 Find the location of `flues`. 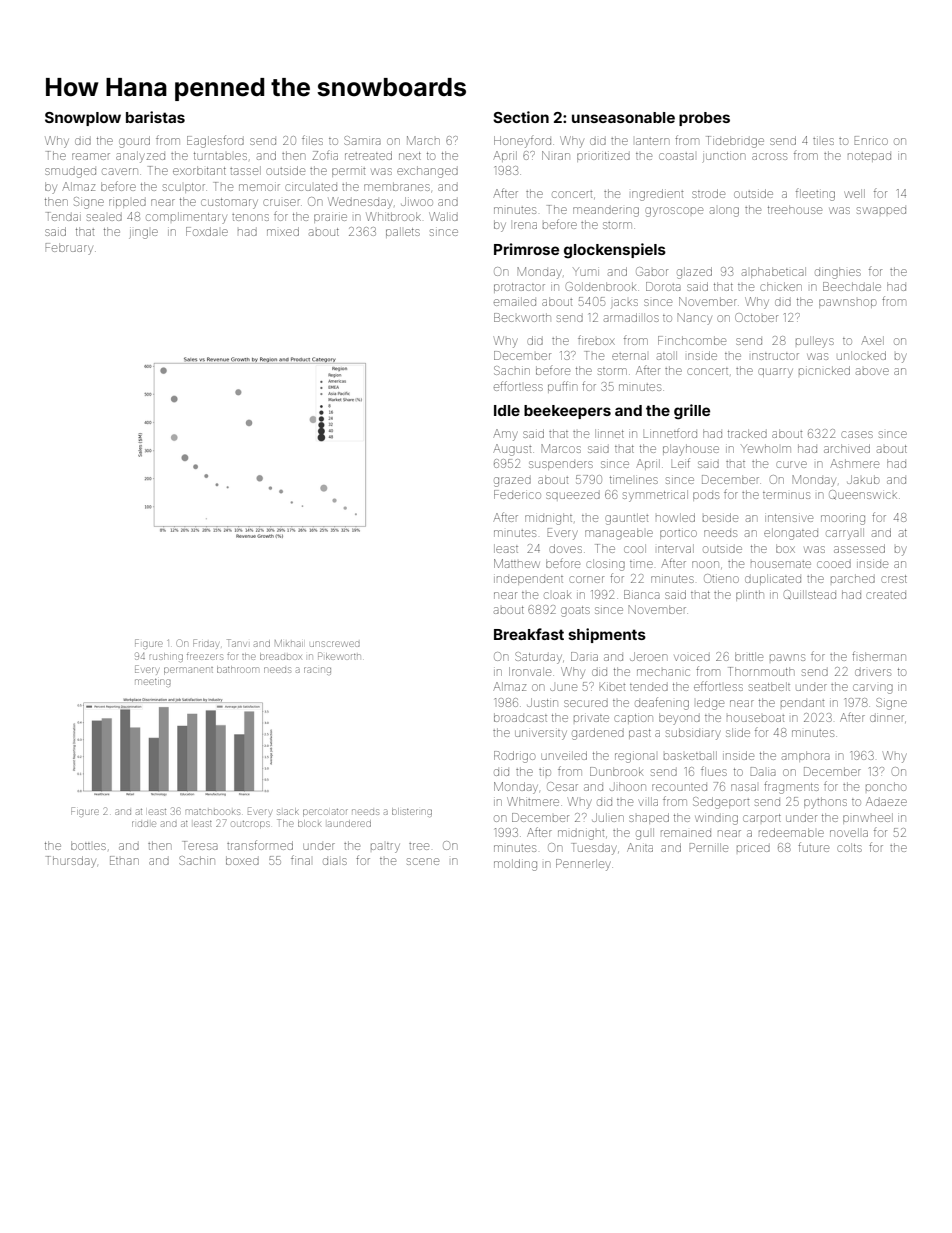

flues is located at coordinates (714, 771).
